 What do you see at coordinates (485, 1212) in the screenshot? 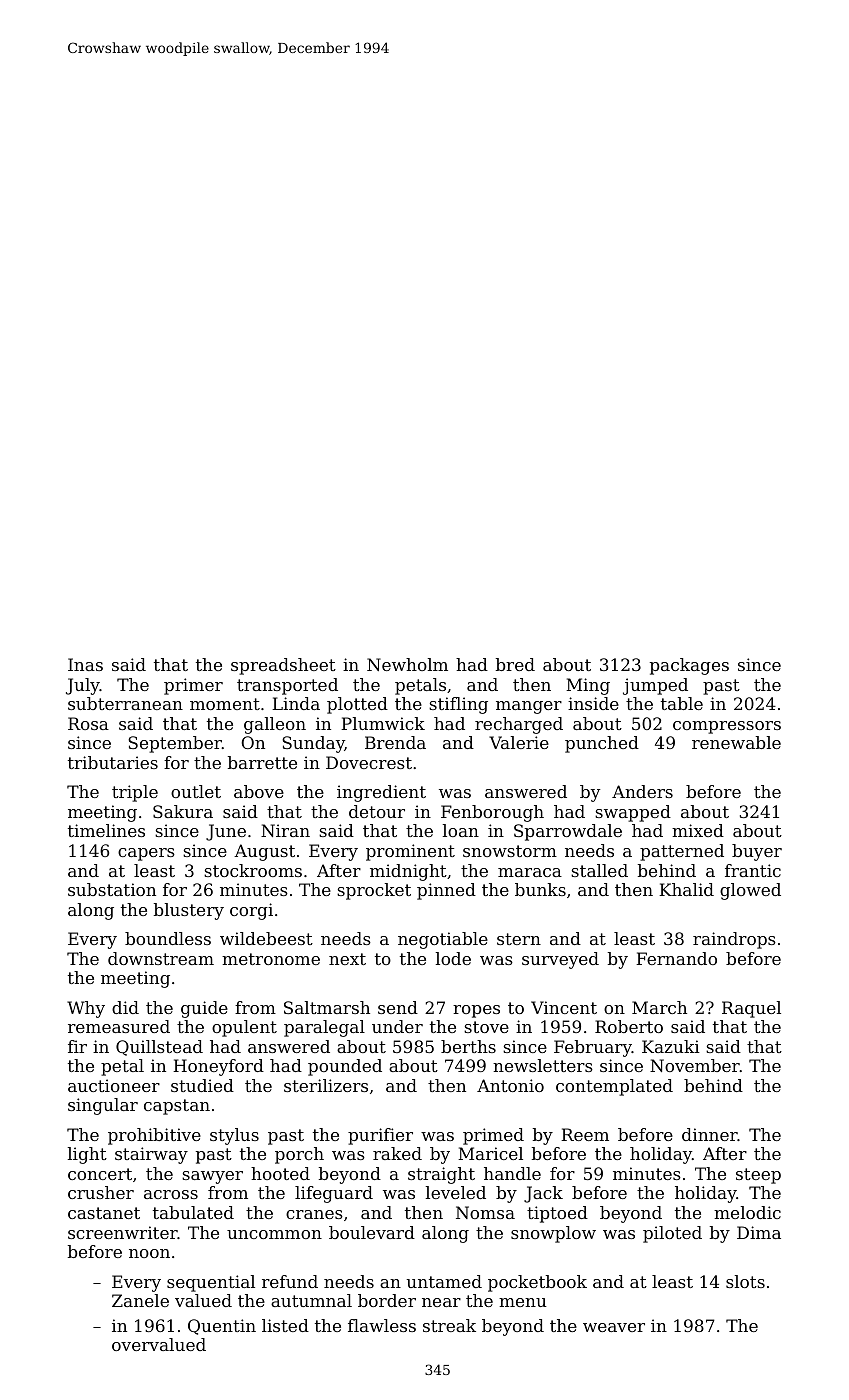
I see `Nomsa` at bounding box center [485, 1212].
